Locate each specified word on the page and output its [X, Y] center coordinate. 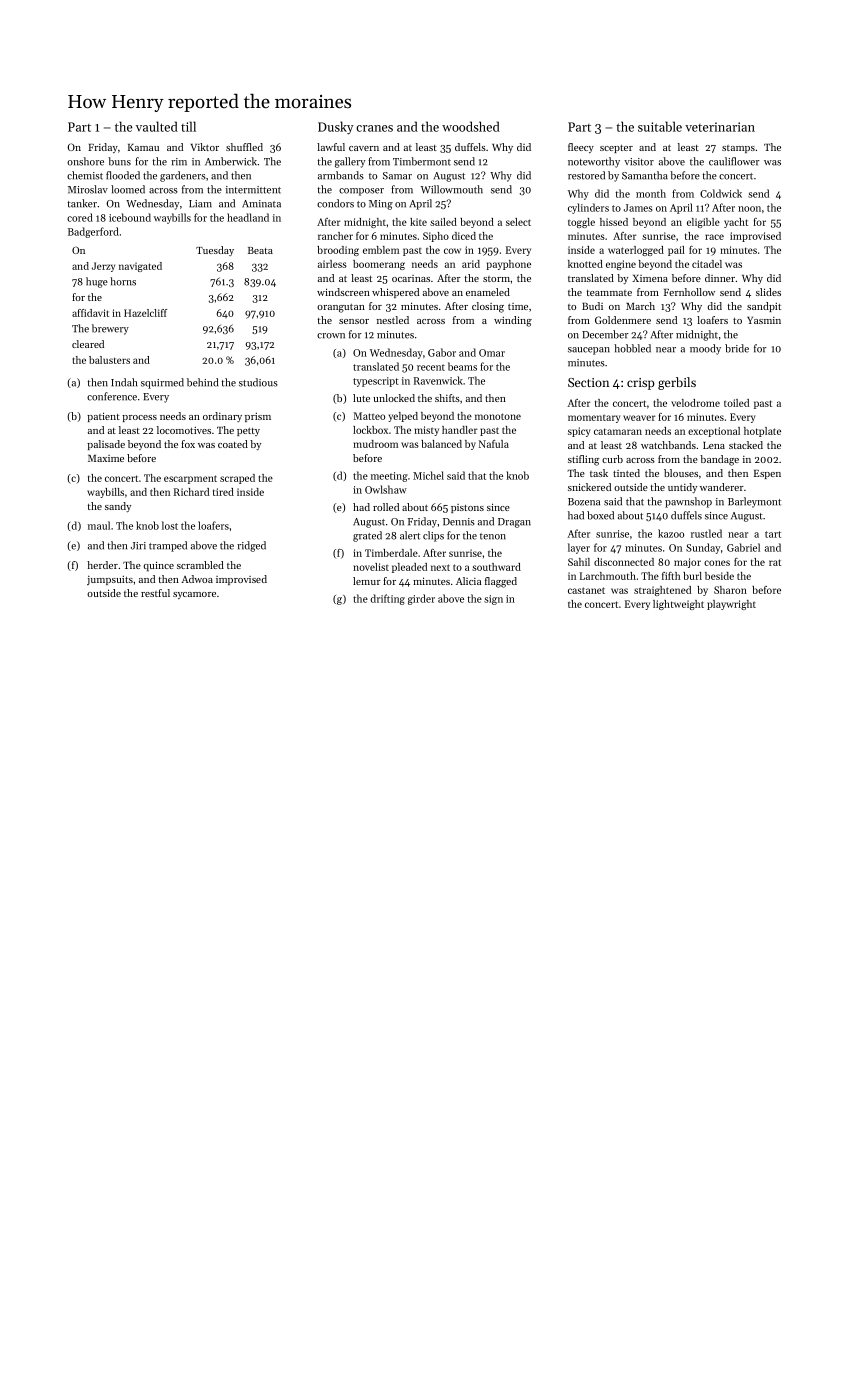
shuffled [244, 147]
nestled [393, 320]
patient [103, 417]
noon [749, 209]
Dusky [336, 128]
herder [102, 565]
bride [737, 348]
